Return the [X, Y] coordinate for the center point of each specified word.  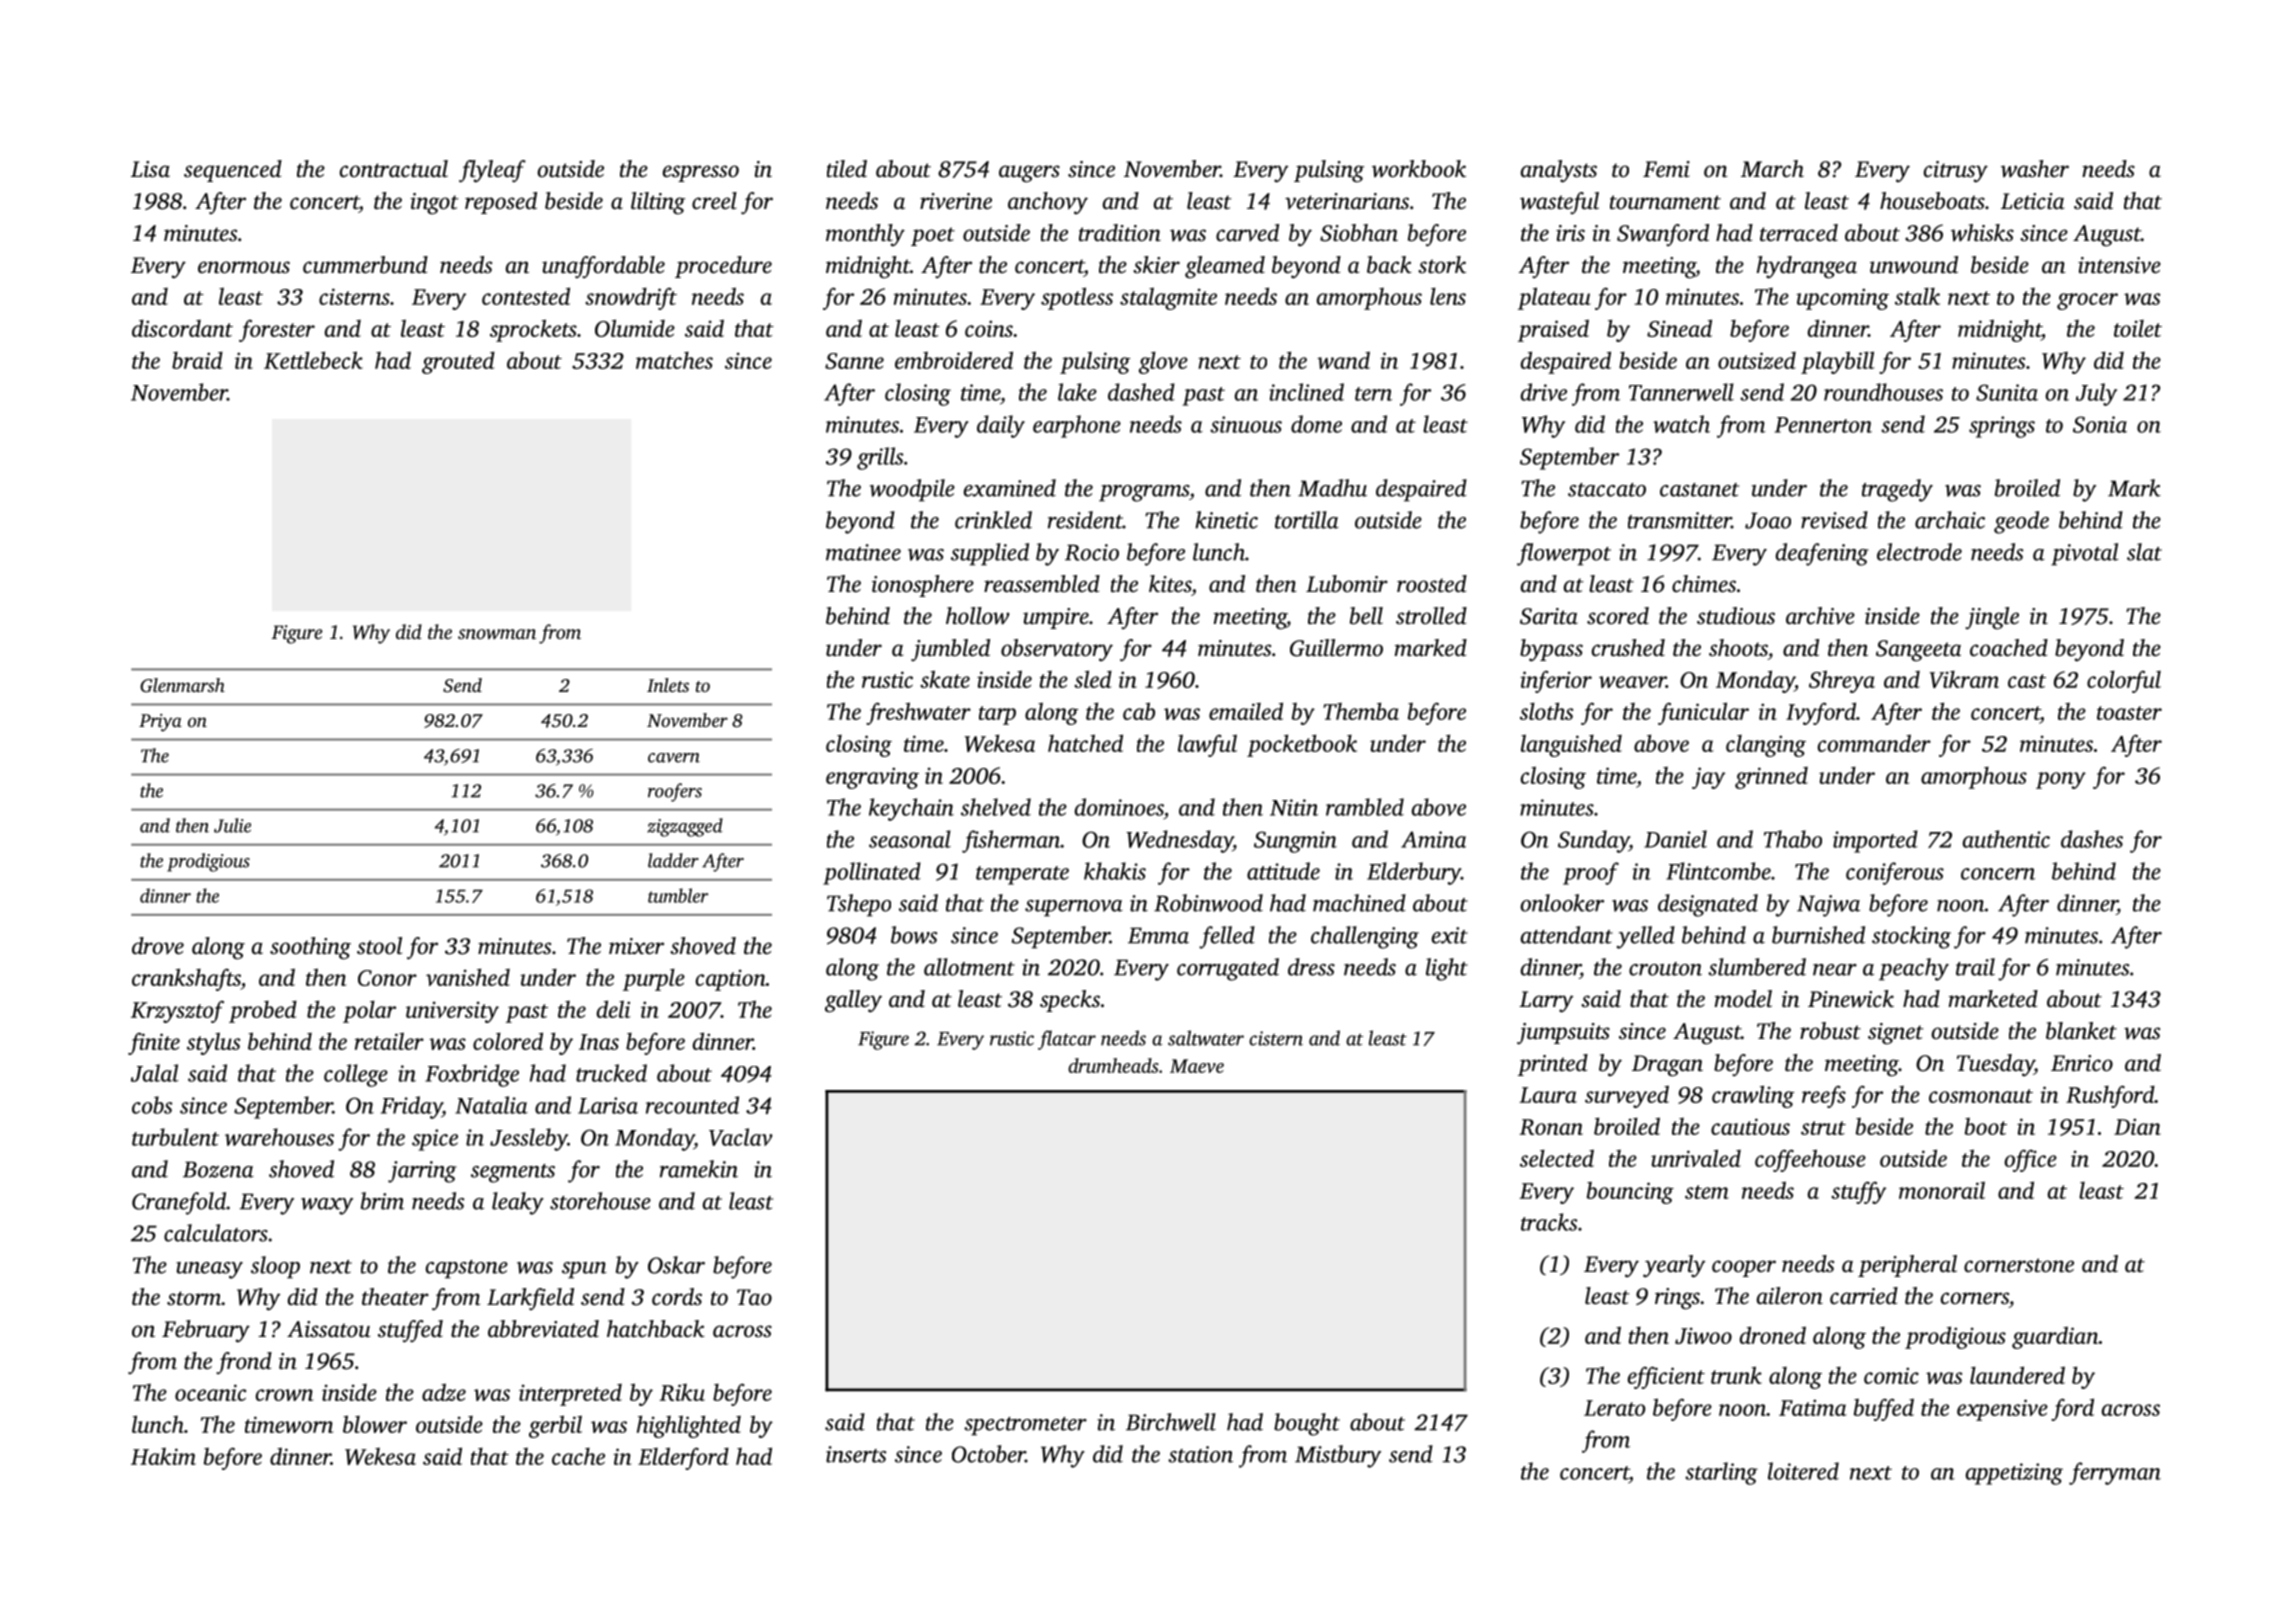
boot [1986, 1126]
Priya [160, 723]
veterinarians [1347, 201]
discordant [182, 328]
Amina [1433, 839]
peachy [1914, 969]
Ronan [1551, 1127]
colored [508, 1041]
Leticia [2032, 201]
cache [578, 1456]
